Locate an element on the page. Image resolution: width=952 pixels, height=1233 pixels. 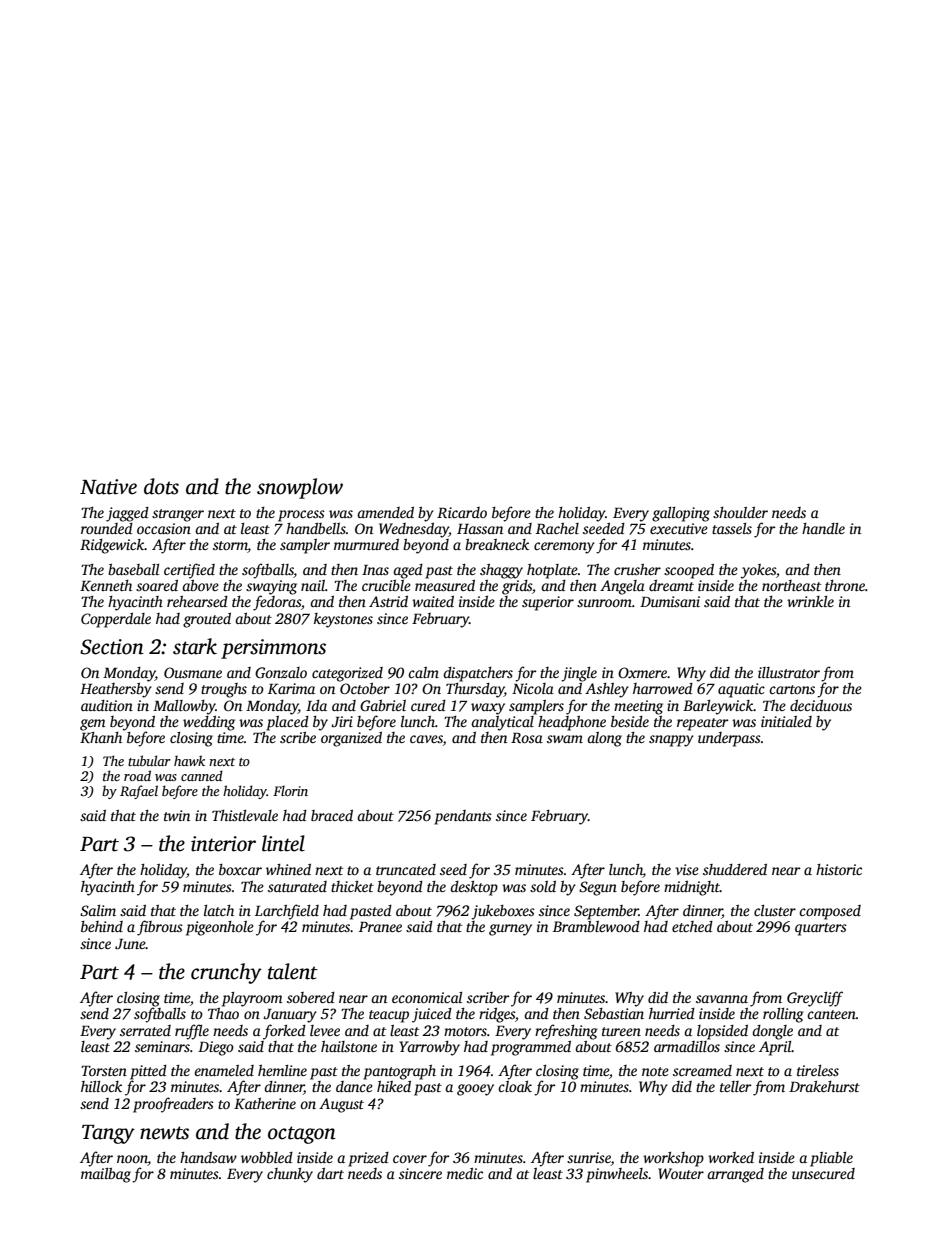
shoulder is located at coordinates (740, 512).
